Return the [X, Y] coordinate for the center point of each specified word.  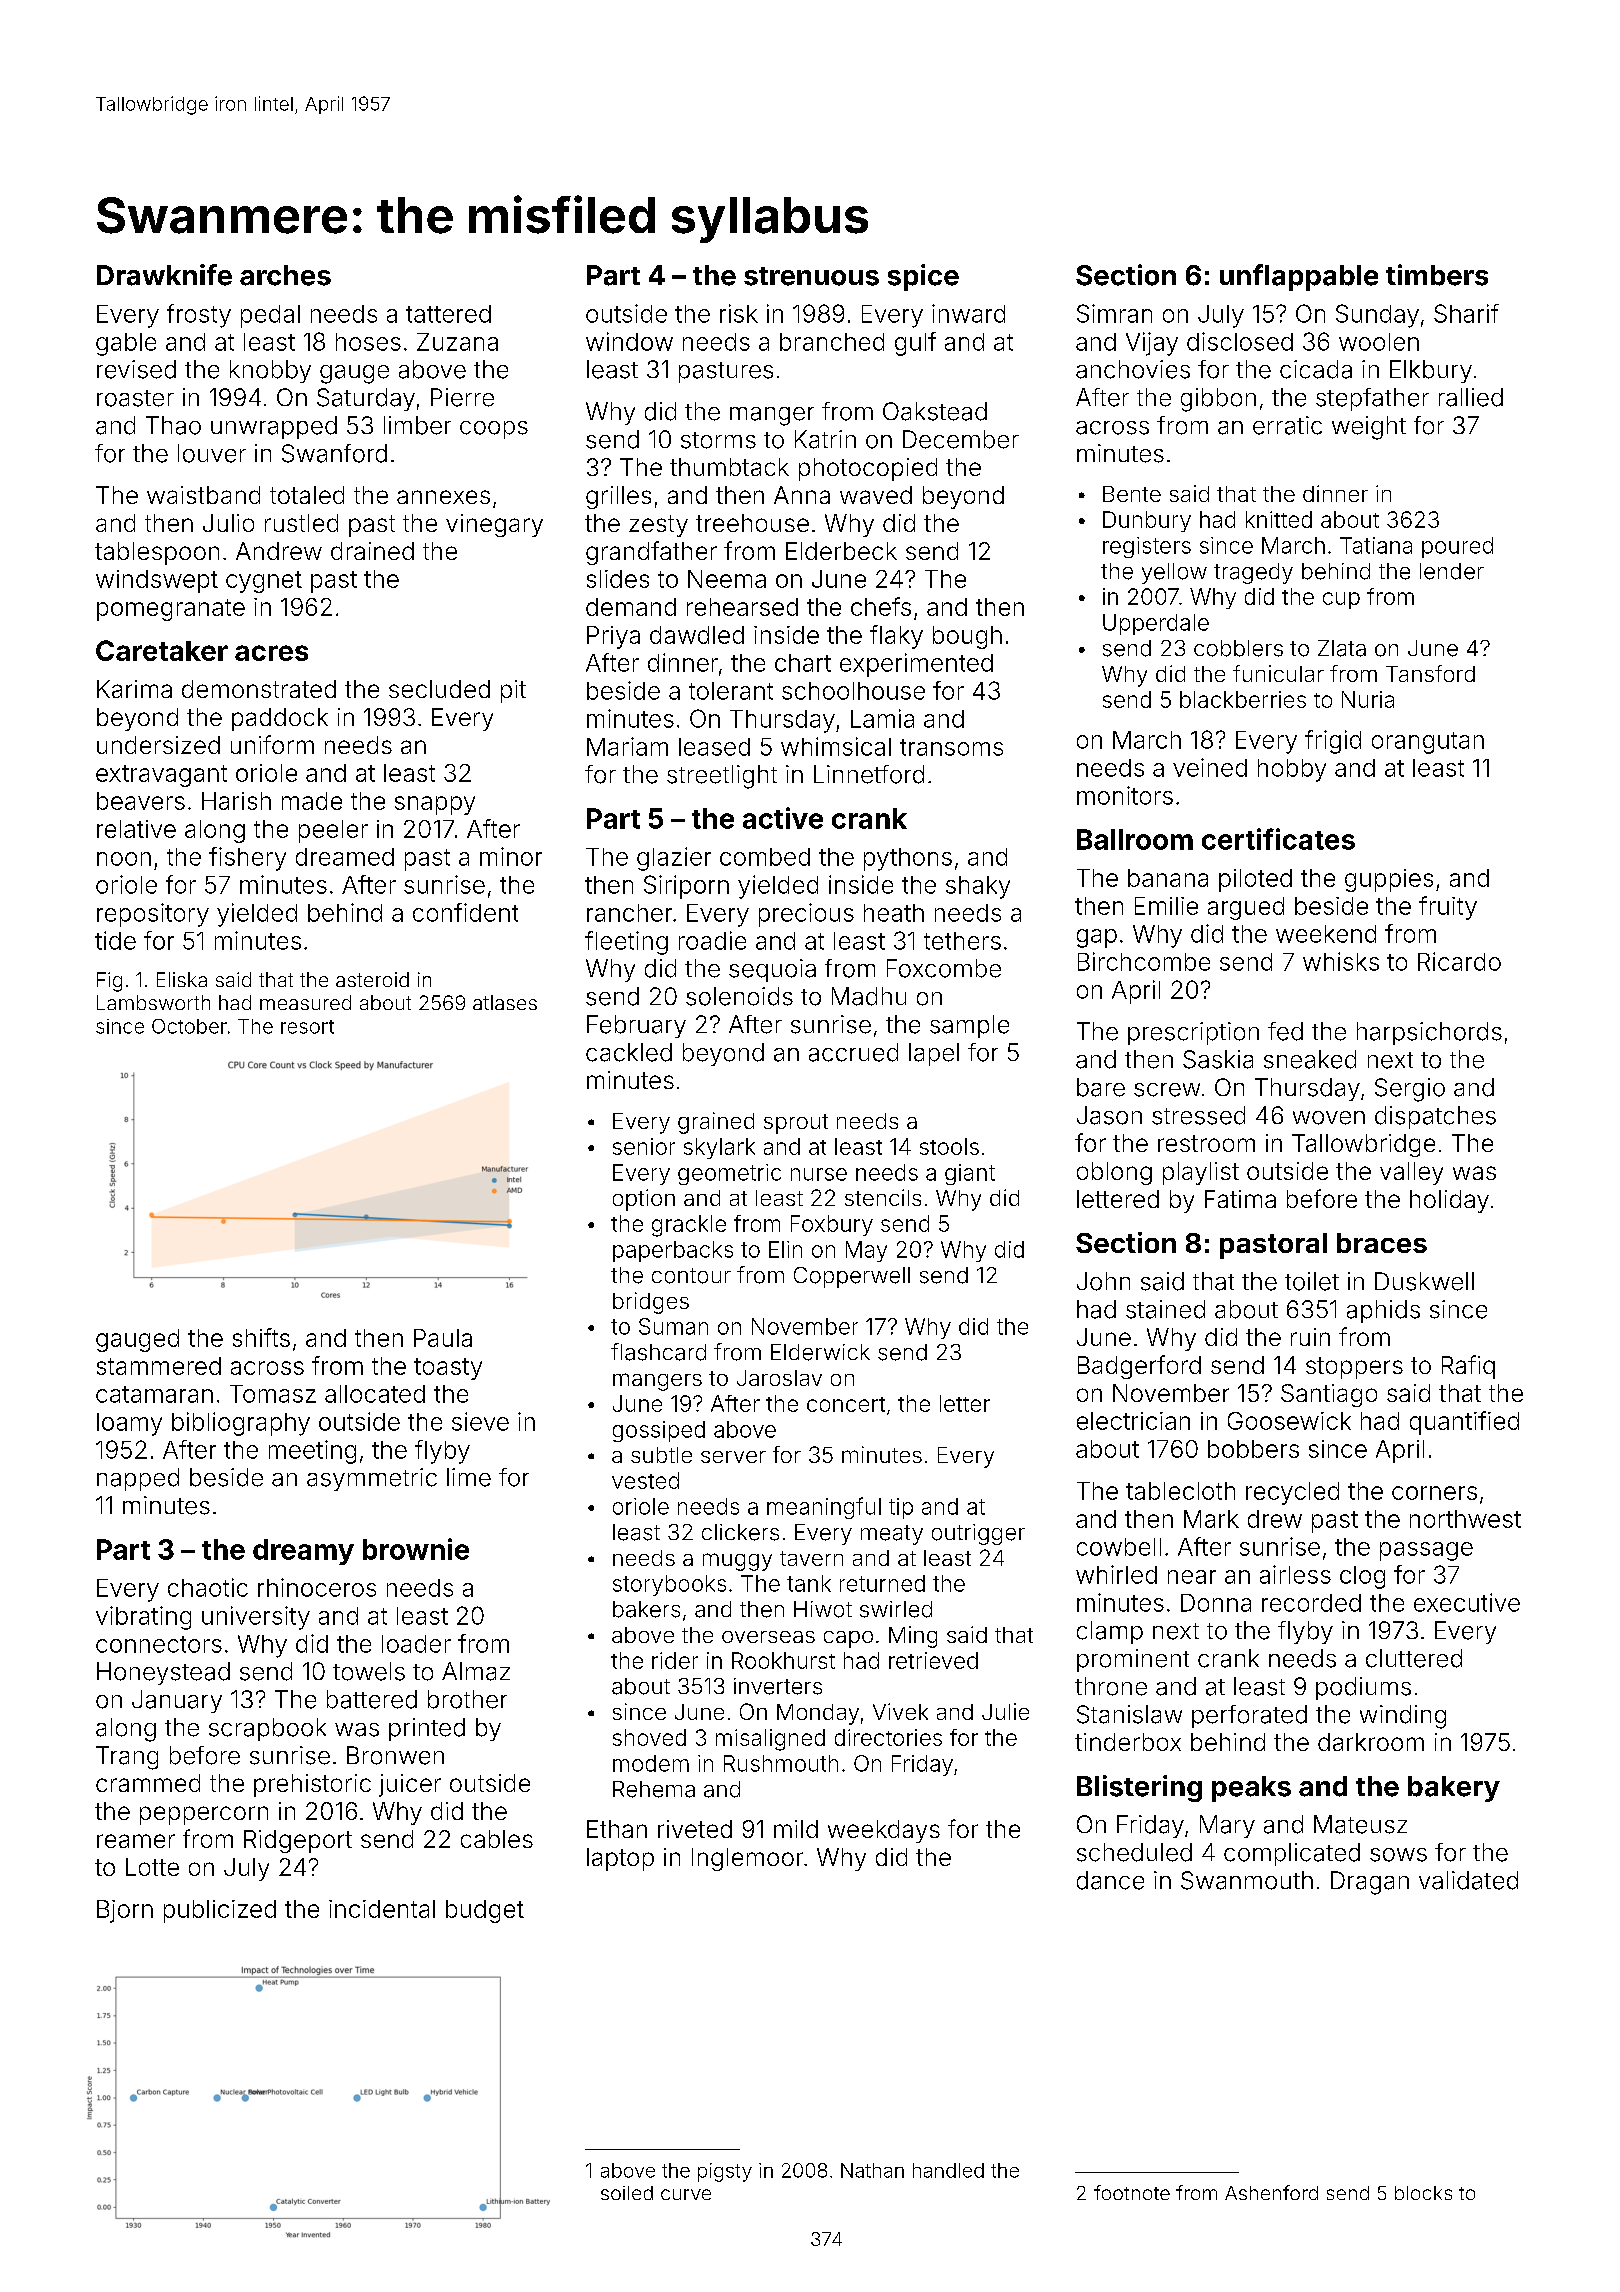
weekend [1326, 934]
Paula [443, 1338]
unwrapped [274, 427]
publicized [220, 1911]
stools [949, 1146]
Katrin [825, 439]
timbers [1437, 275]
